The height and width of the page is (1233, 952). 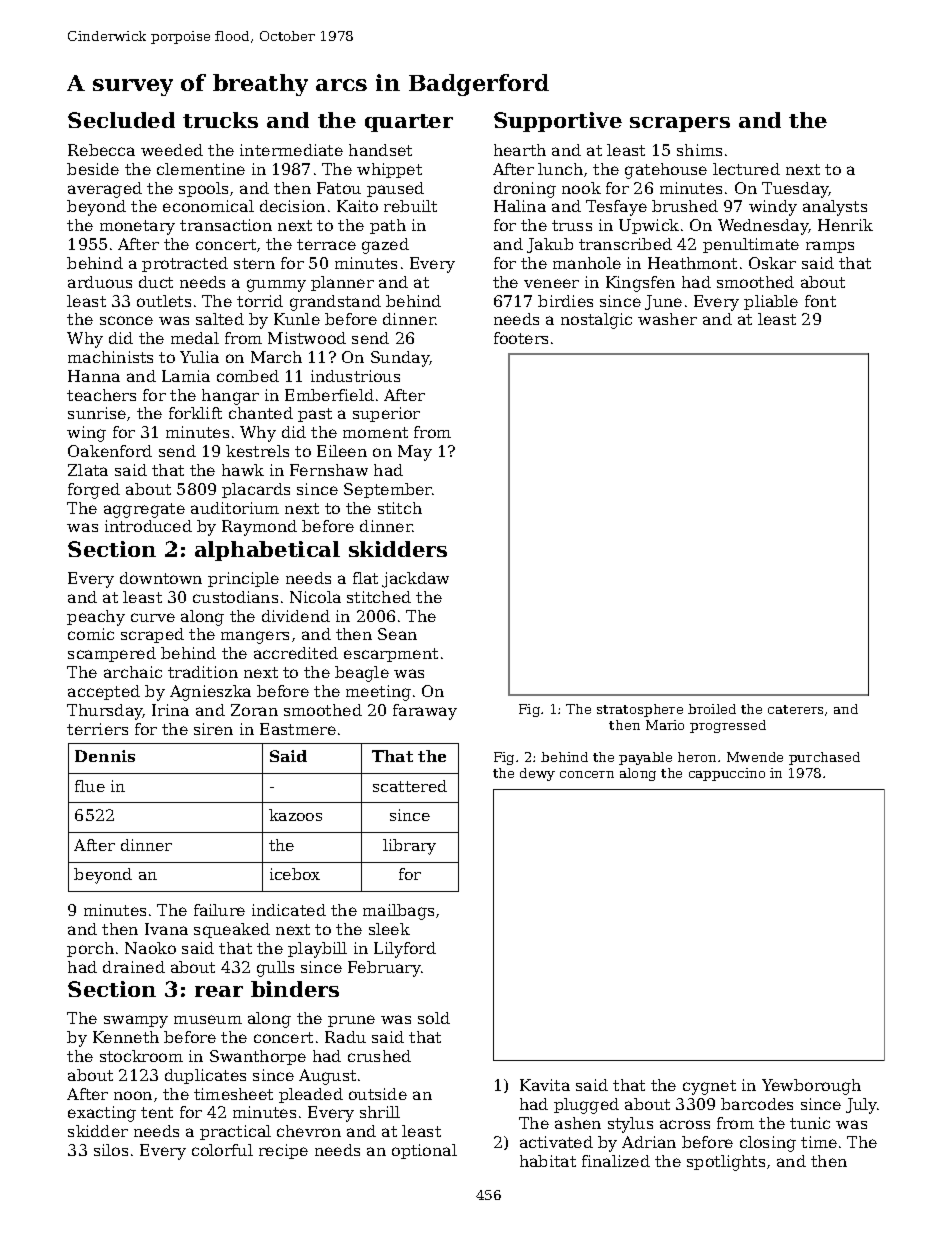 What do you see at coordinates (222, 1150) in the page?
I see `colorful` at bounding box center [222, 1150].
